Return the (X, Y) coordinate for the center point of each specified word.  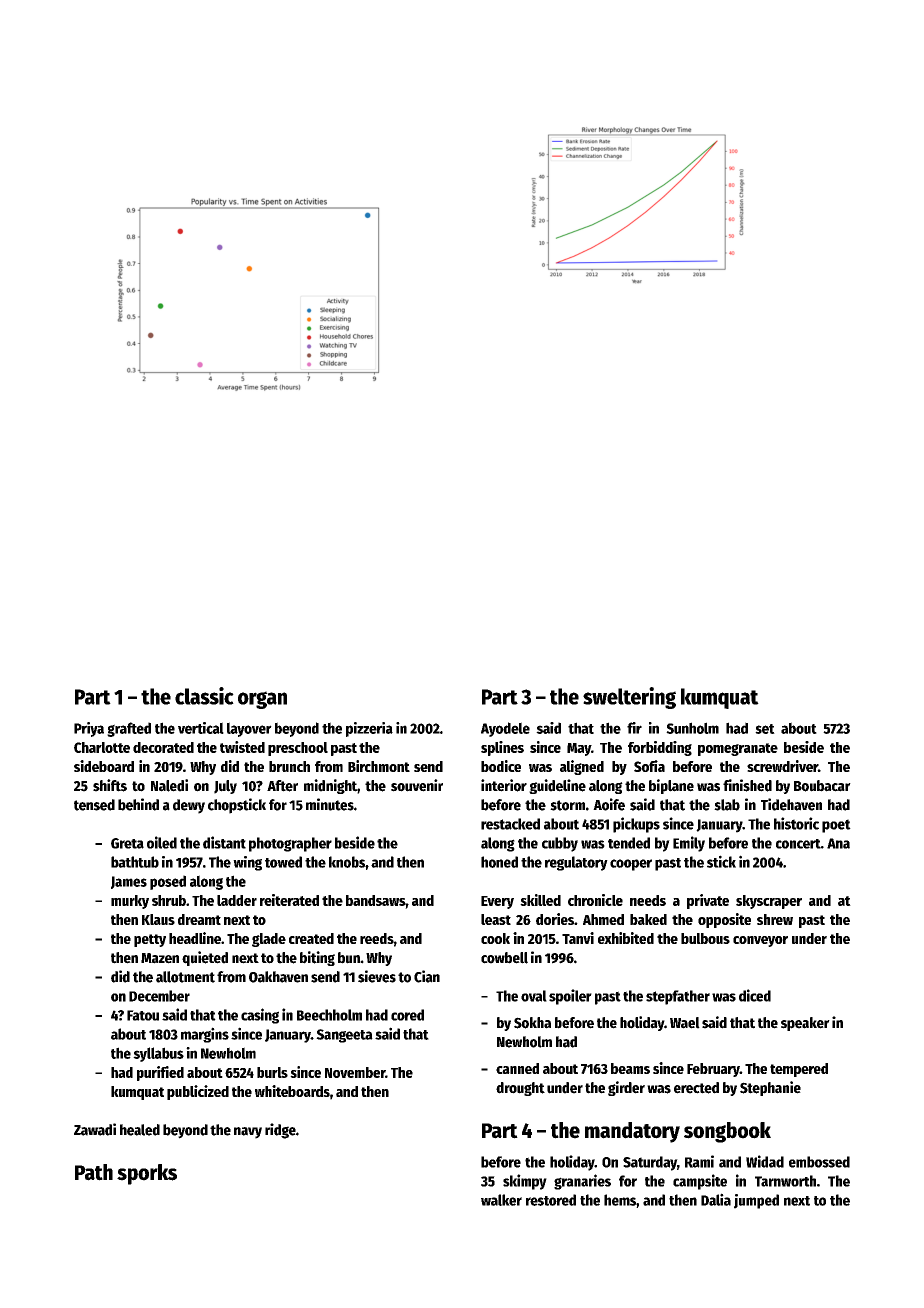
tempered (799, 1070)
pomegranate (738, 749)
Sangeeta (344, 1036)
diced (755, 995)
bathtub (135, 862)
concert (798, 844)
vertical (201, 728)
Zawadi (95, 1129)
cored (407, 1015)
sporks (147, 1174)
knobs (347, 862)
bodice (501, 766)
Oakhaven (278, 977)
